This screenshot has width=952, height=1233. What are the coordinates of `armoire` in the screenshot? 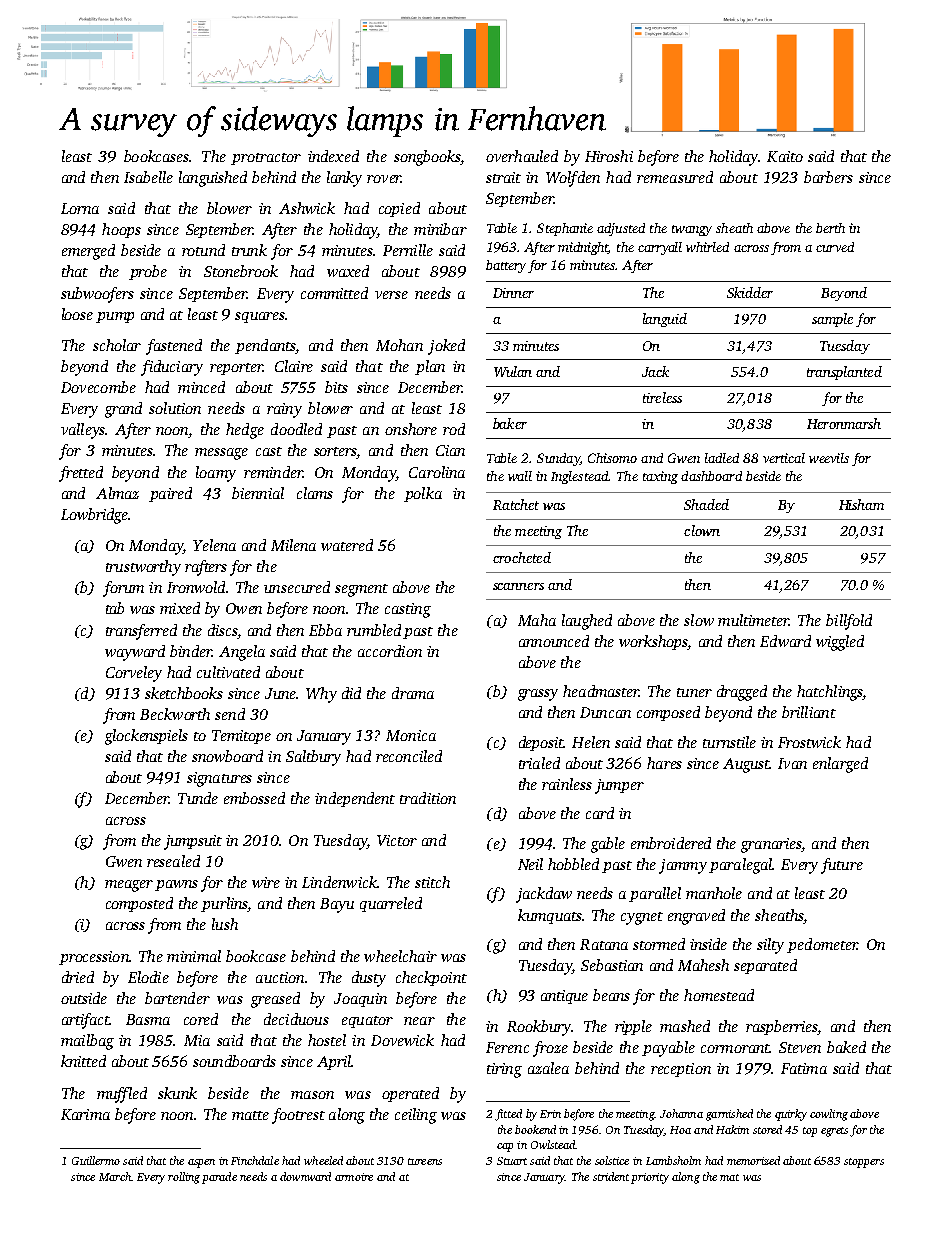 It's located at (354, 1177).
